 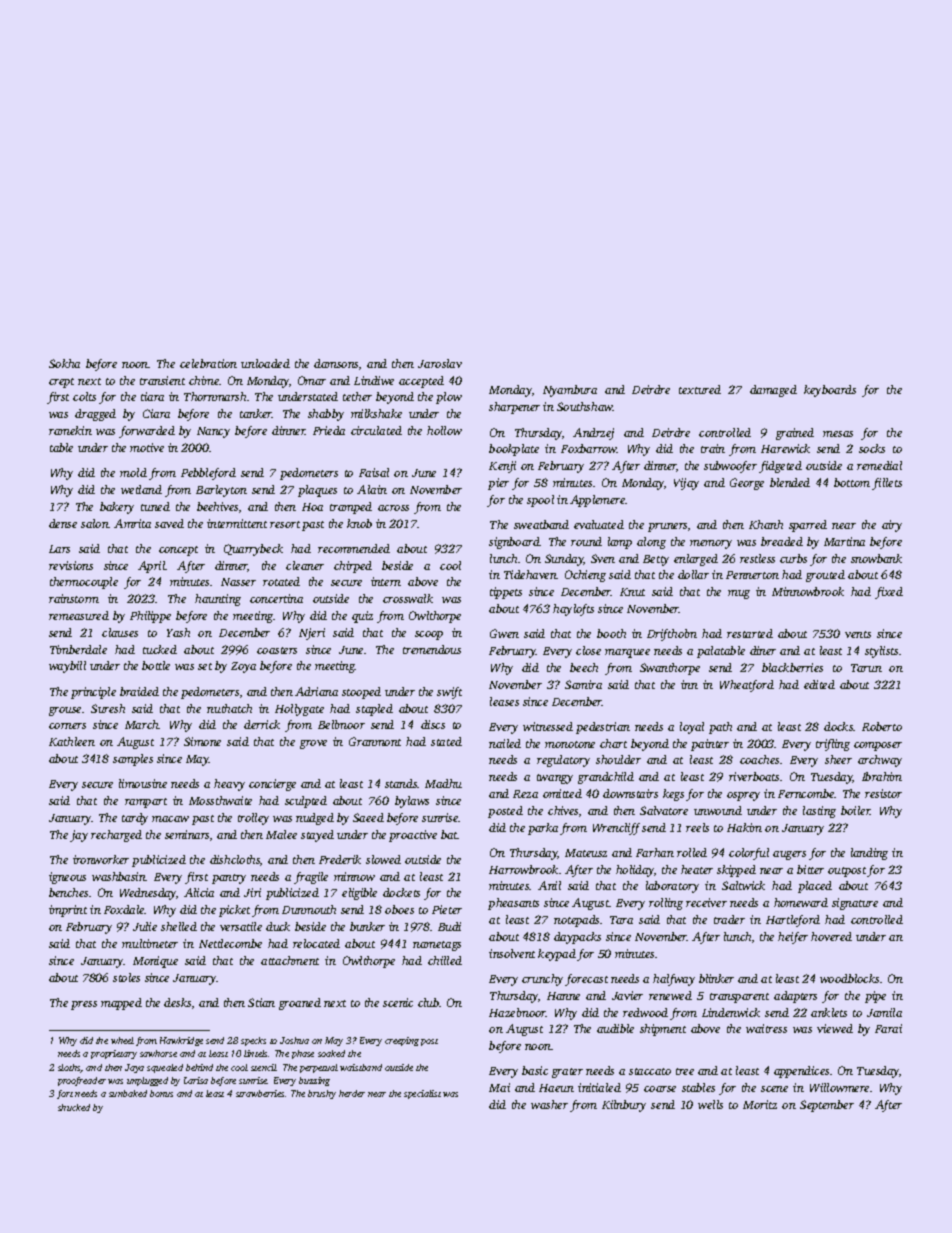 What do you see at coordinates (887, 484) in the image?
I see `fillets` at bounding box center [887, 484].
